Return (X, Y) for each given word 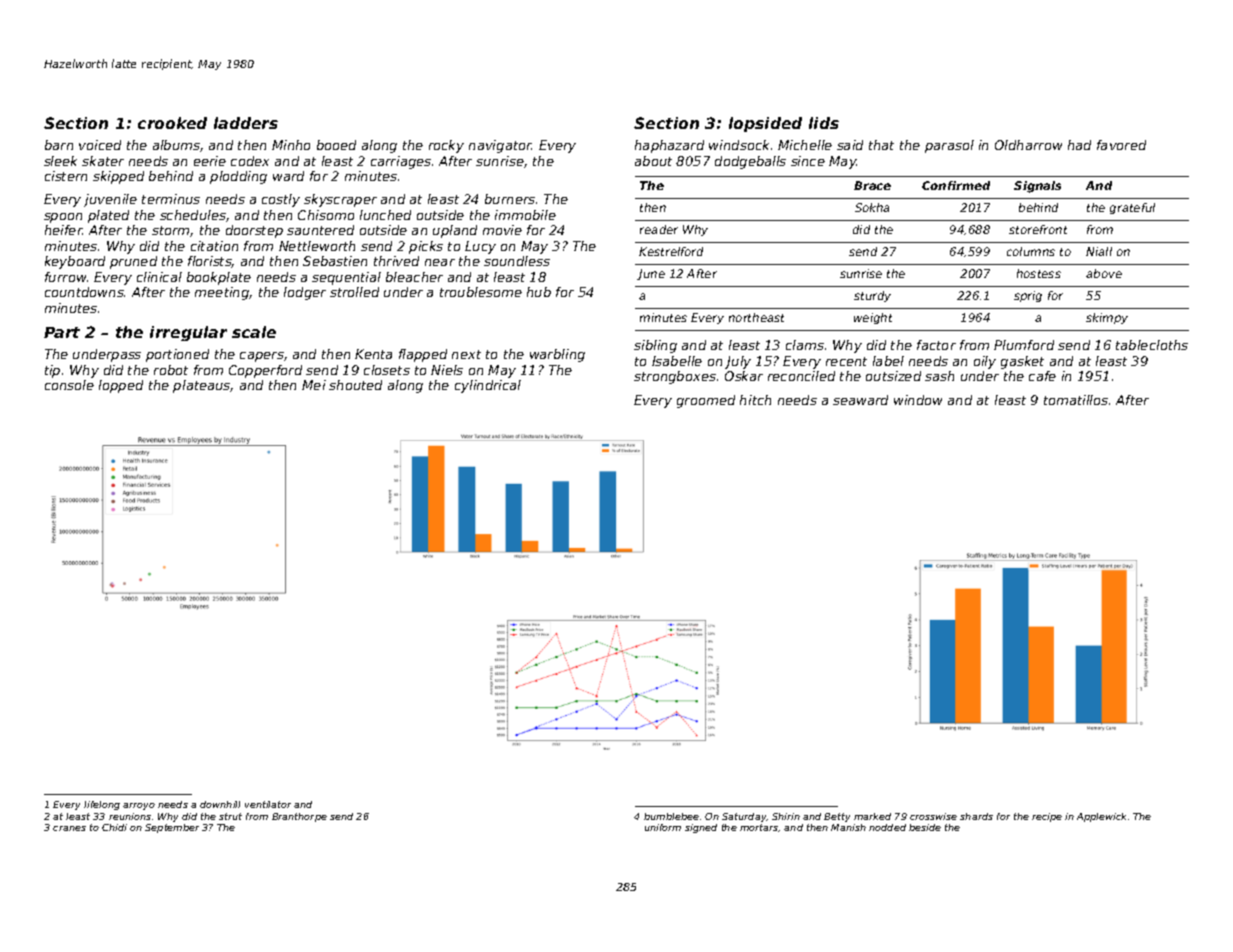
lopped (121, 386)
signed (701, 828)
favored (1121, 145)
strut (230, 816)
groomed (706, 401)
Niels (447, 370)
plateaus (202, 386)
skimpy (1107, 318)
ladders (246, 123)
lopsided (765, 124)
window (918, 400)
